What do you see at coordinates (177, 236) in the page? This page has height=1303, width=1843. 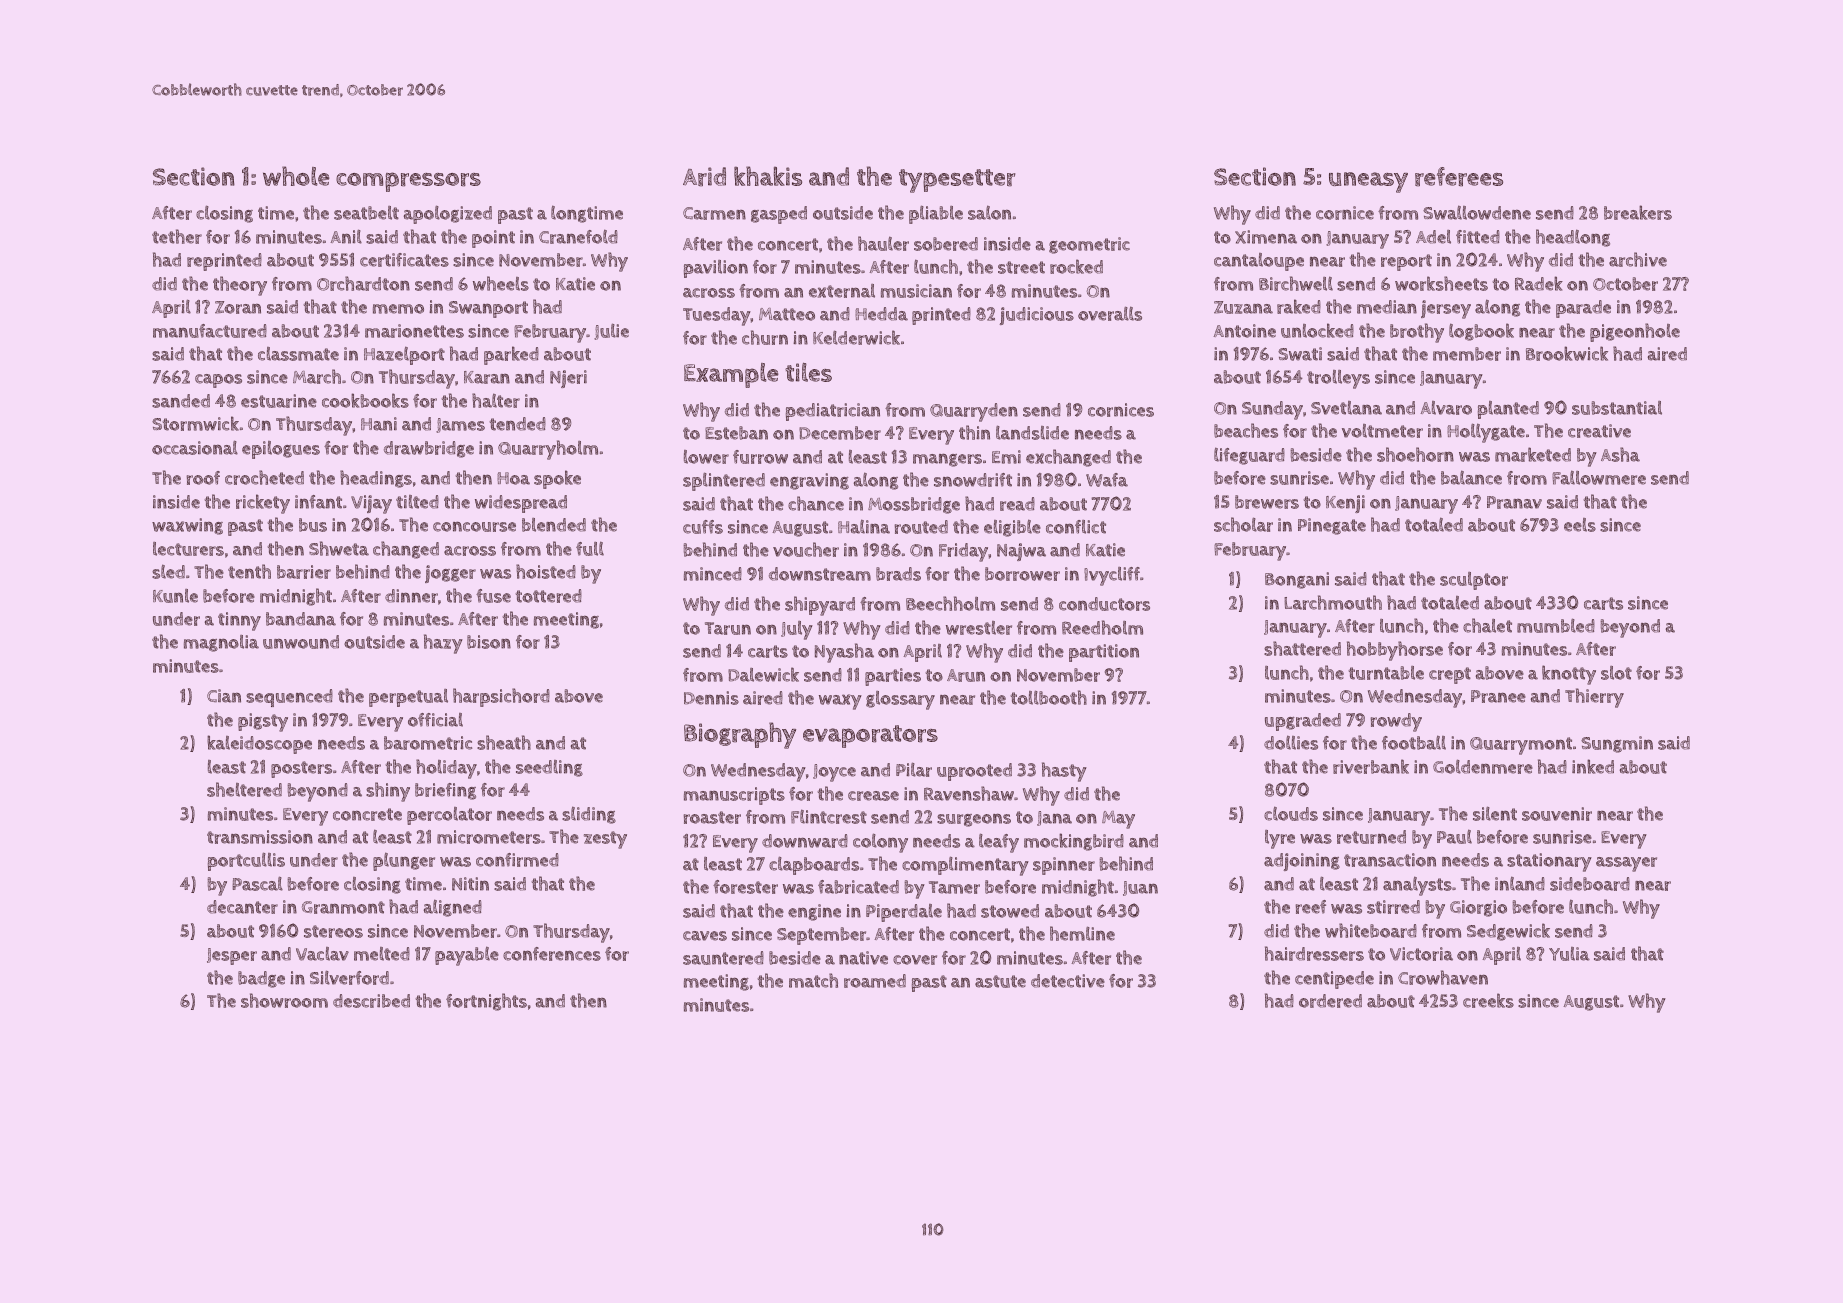 I see `tether` at bounding box center [177, 236].
